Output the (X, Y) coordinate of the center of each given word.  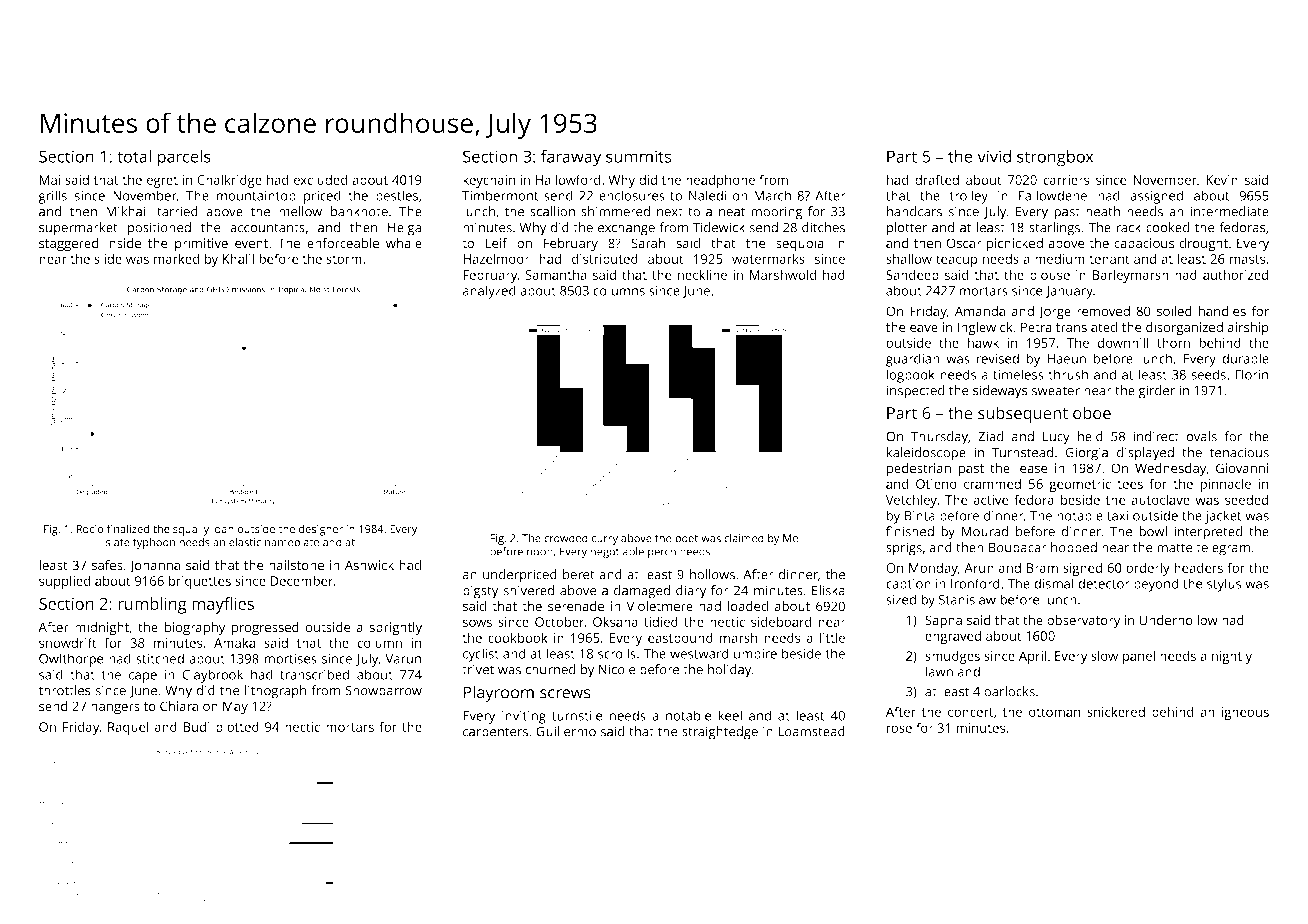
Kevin (1222, 180)
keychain (489, 181)
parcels (184, 158)
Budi (196, 726)
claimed (744, 538)
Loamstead (811, 731)
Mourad (985, 531)
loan (223, 528)
